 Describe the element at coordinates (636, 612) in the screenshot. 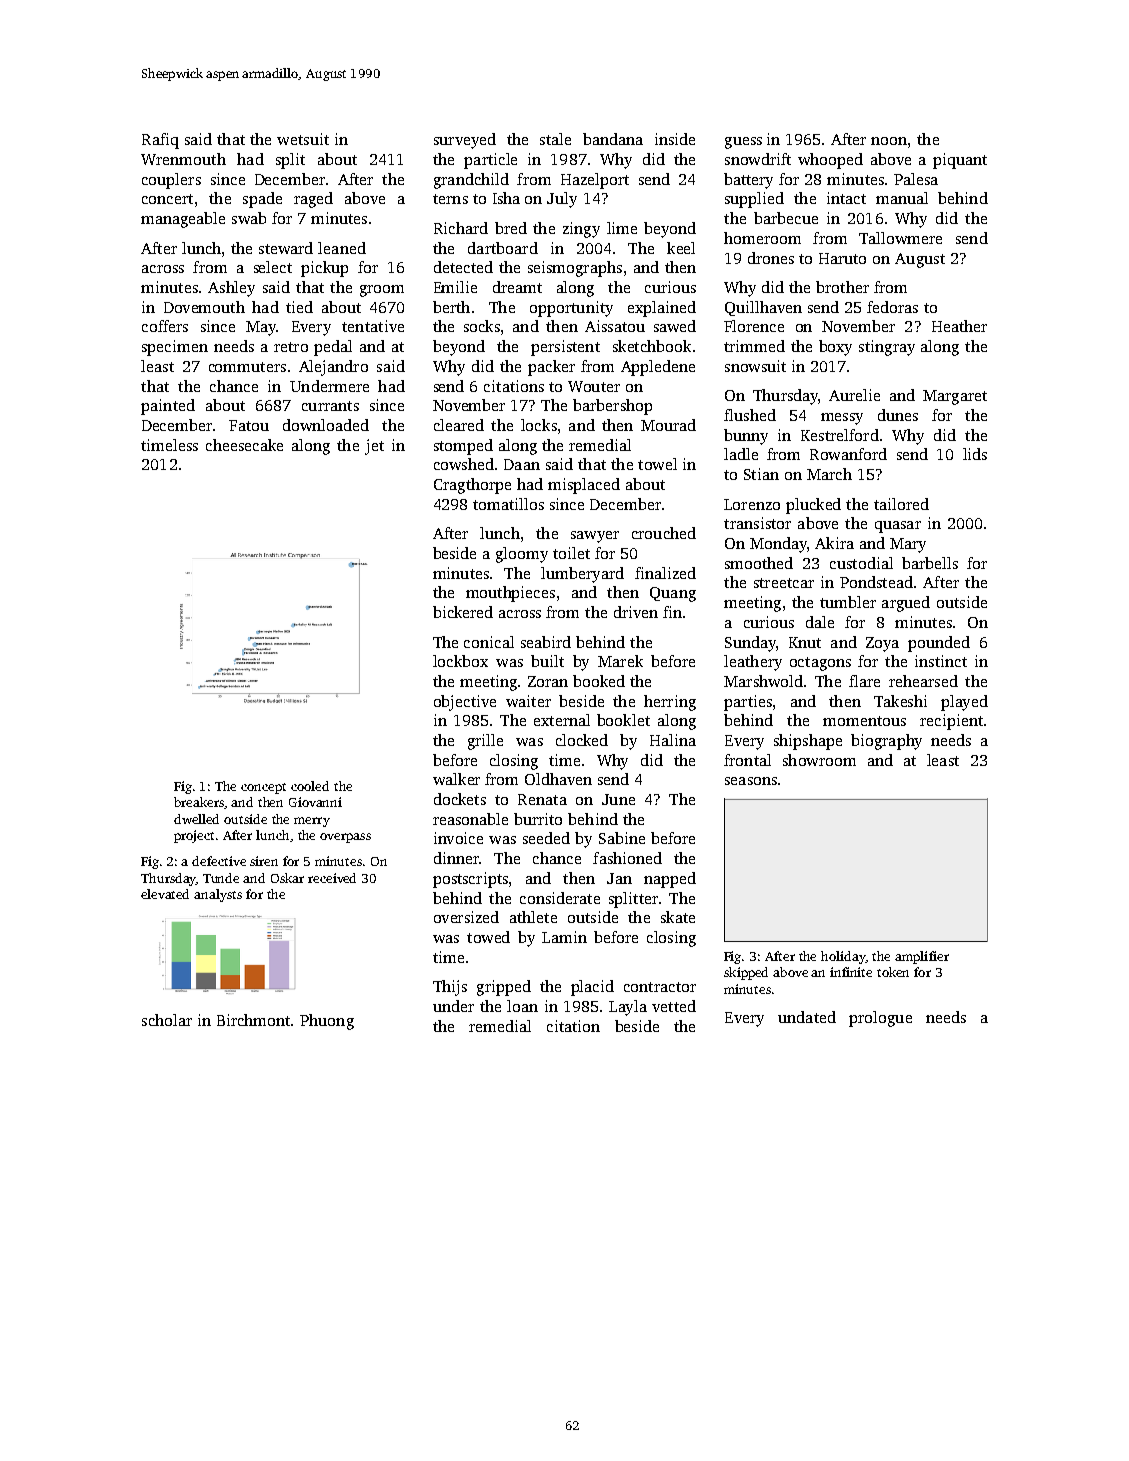

I see `driven` at that location.
